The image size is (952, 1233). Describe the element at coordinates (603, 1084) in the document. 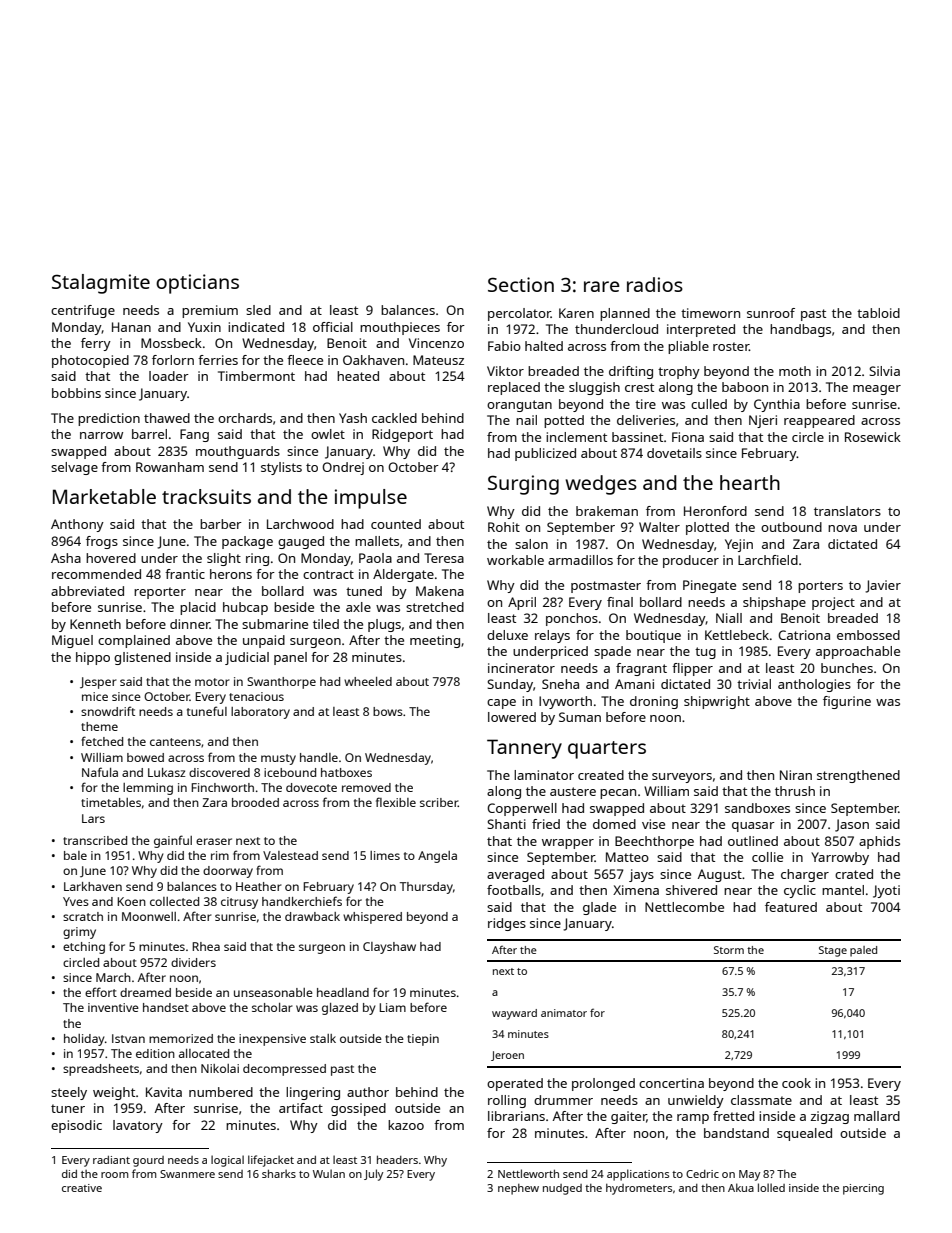

I see `prolonged` at that location.
